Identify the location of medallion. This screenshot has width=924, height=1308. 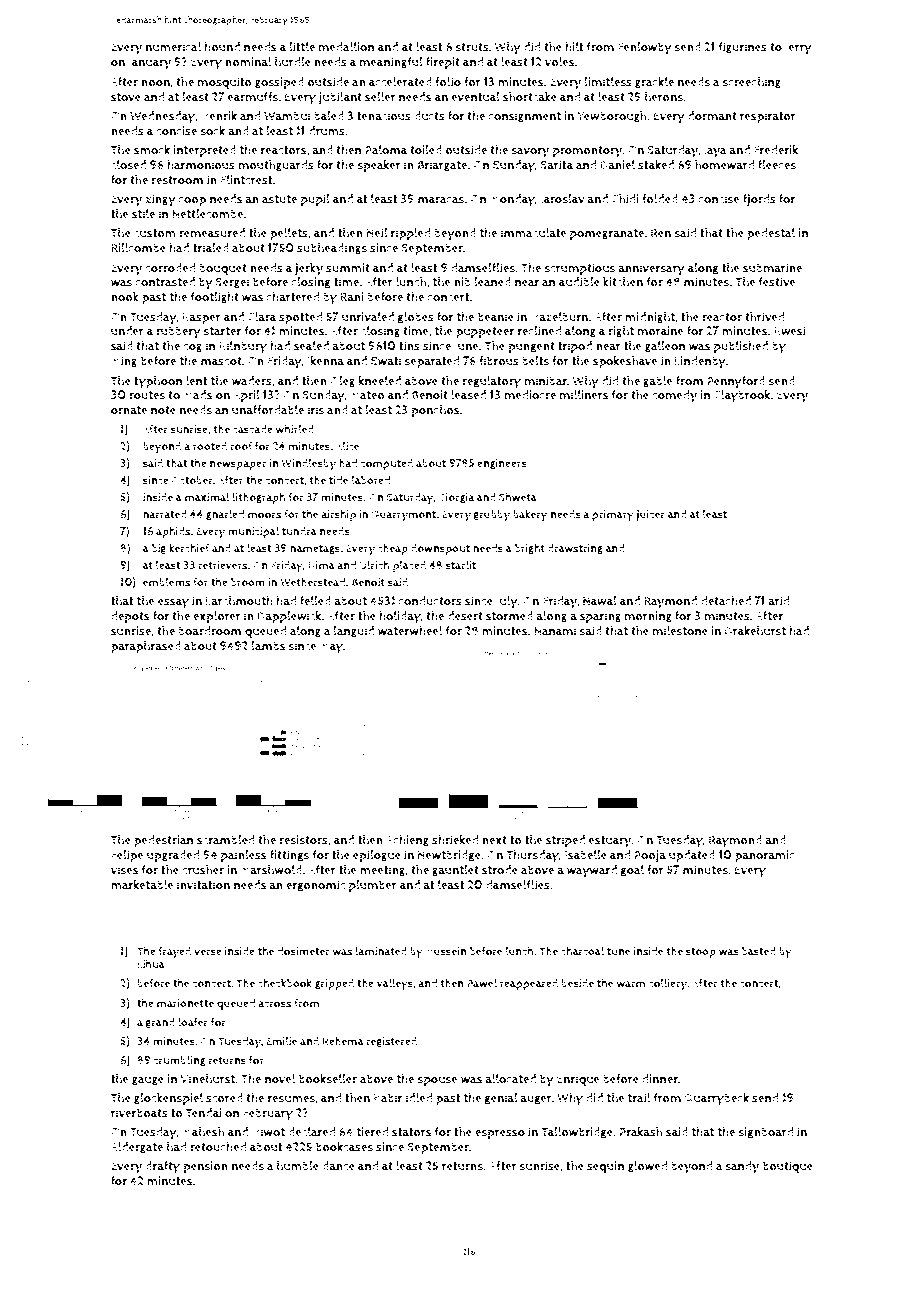
(346, 47).
